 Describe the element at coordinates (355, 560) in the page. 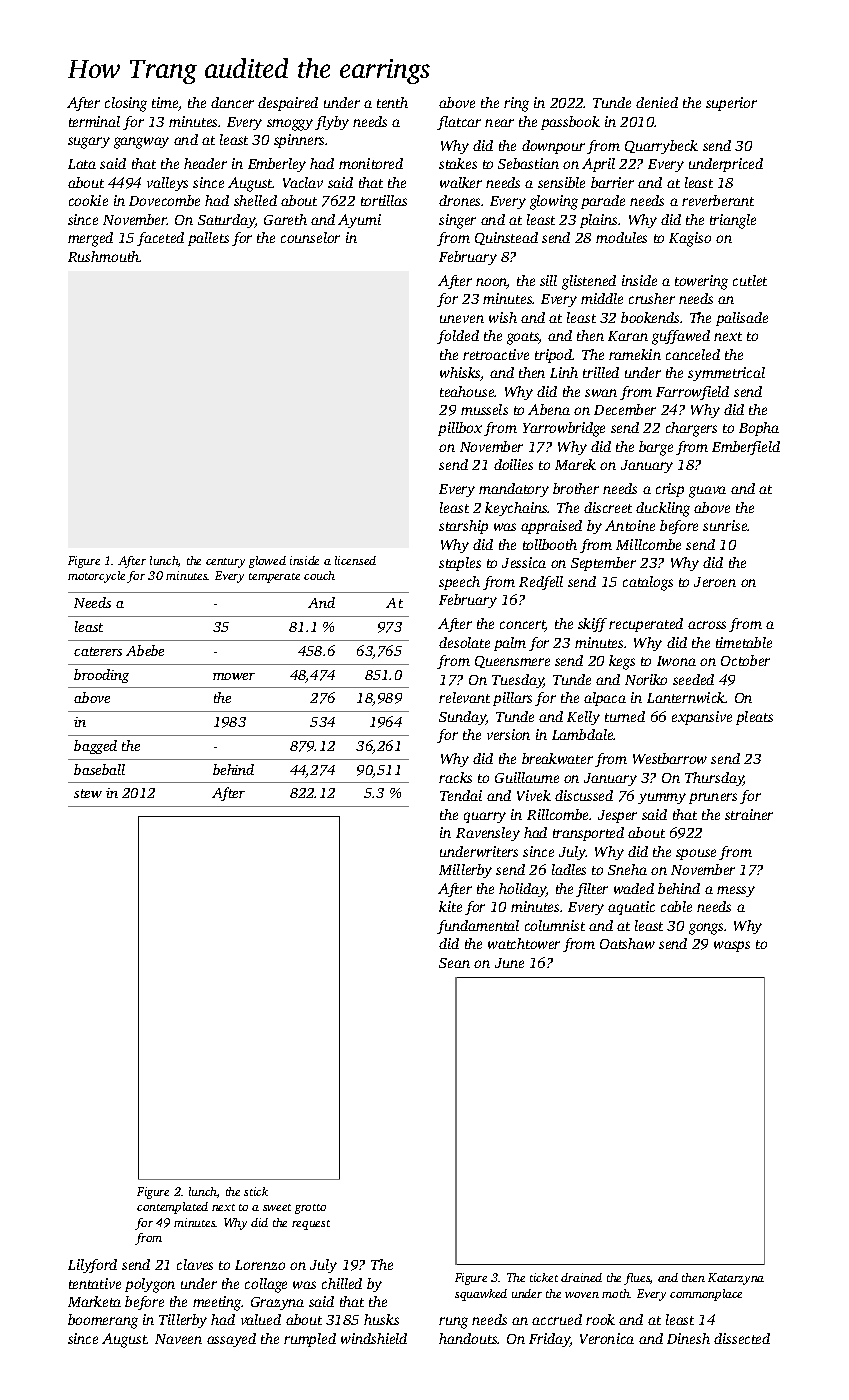

I see `licensed` at that location.
